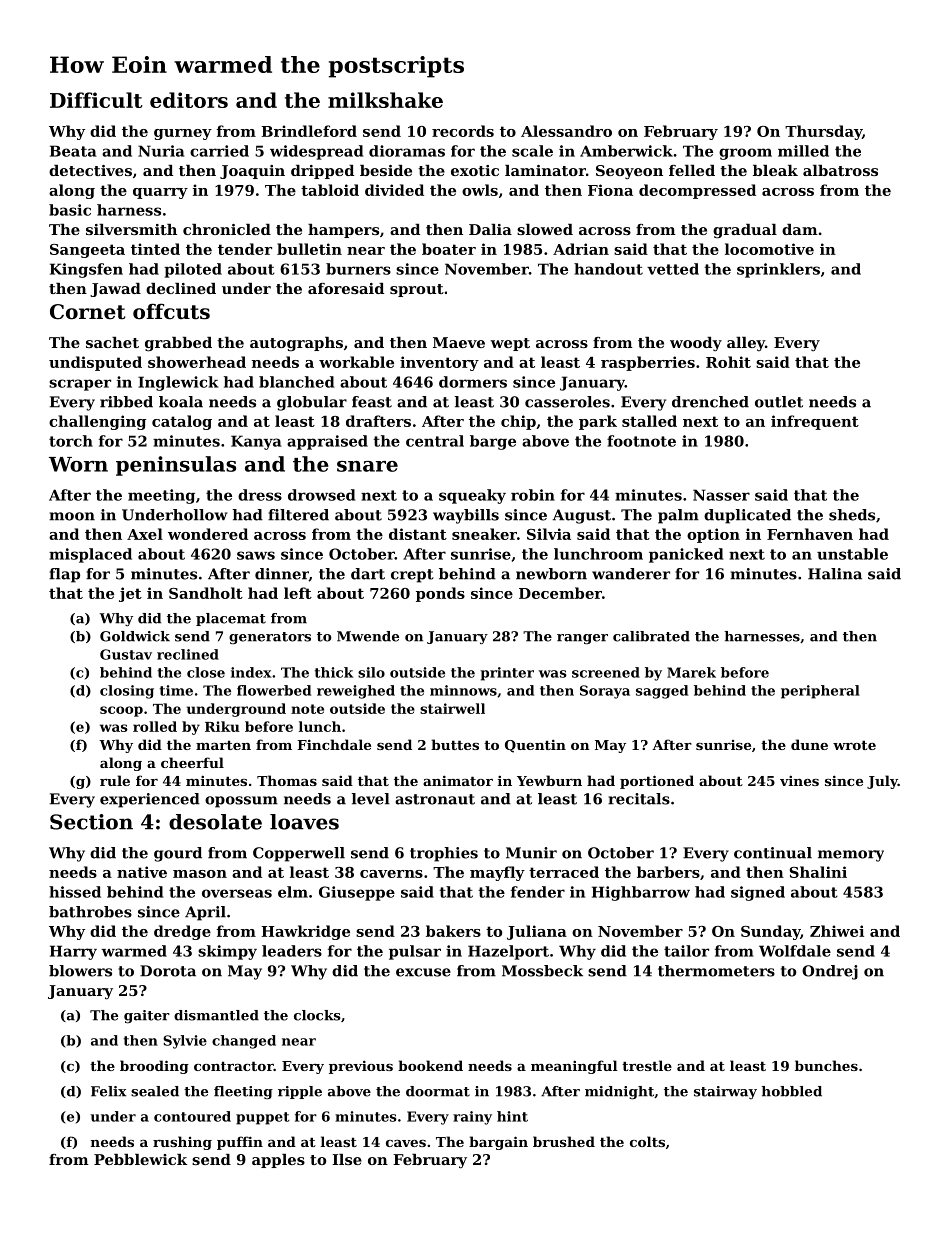 The height and width of the screenshot is (1233, 952). Describe the element at coordinates (440, 594) in the screenshot. I see `ponds` at that location.
